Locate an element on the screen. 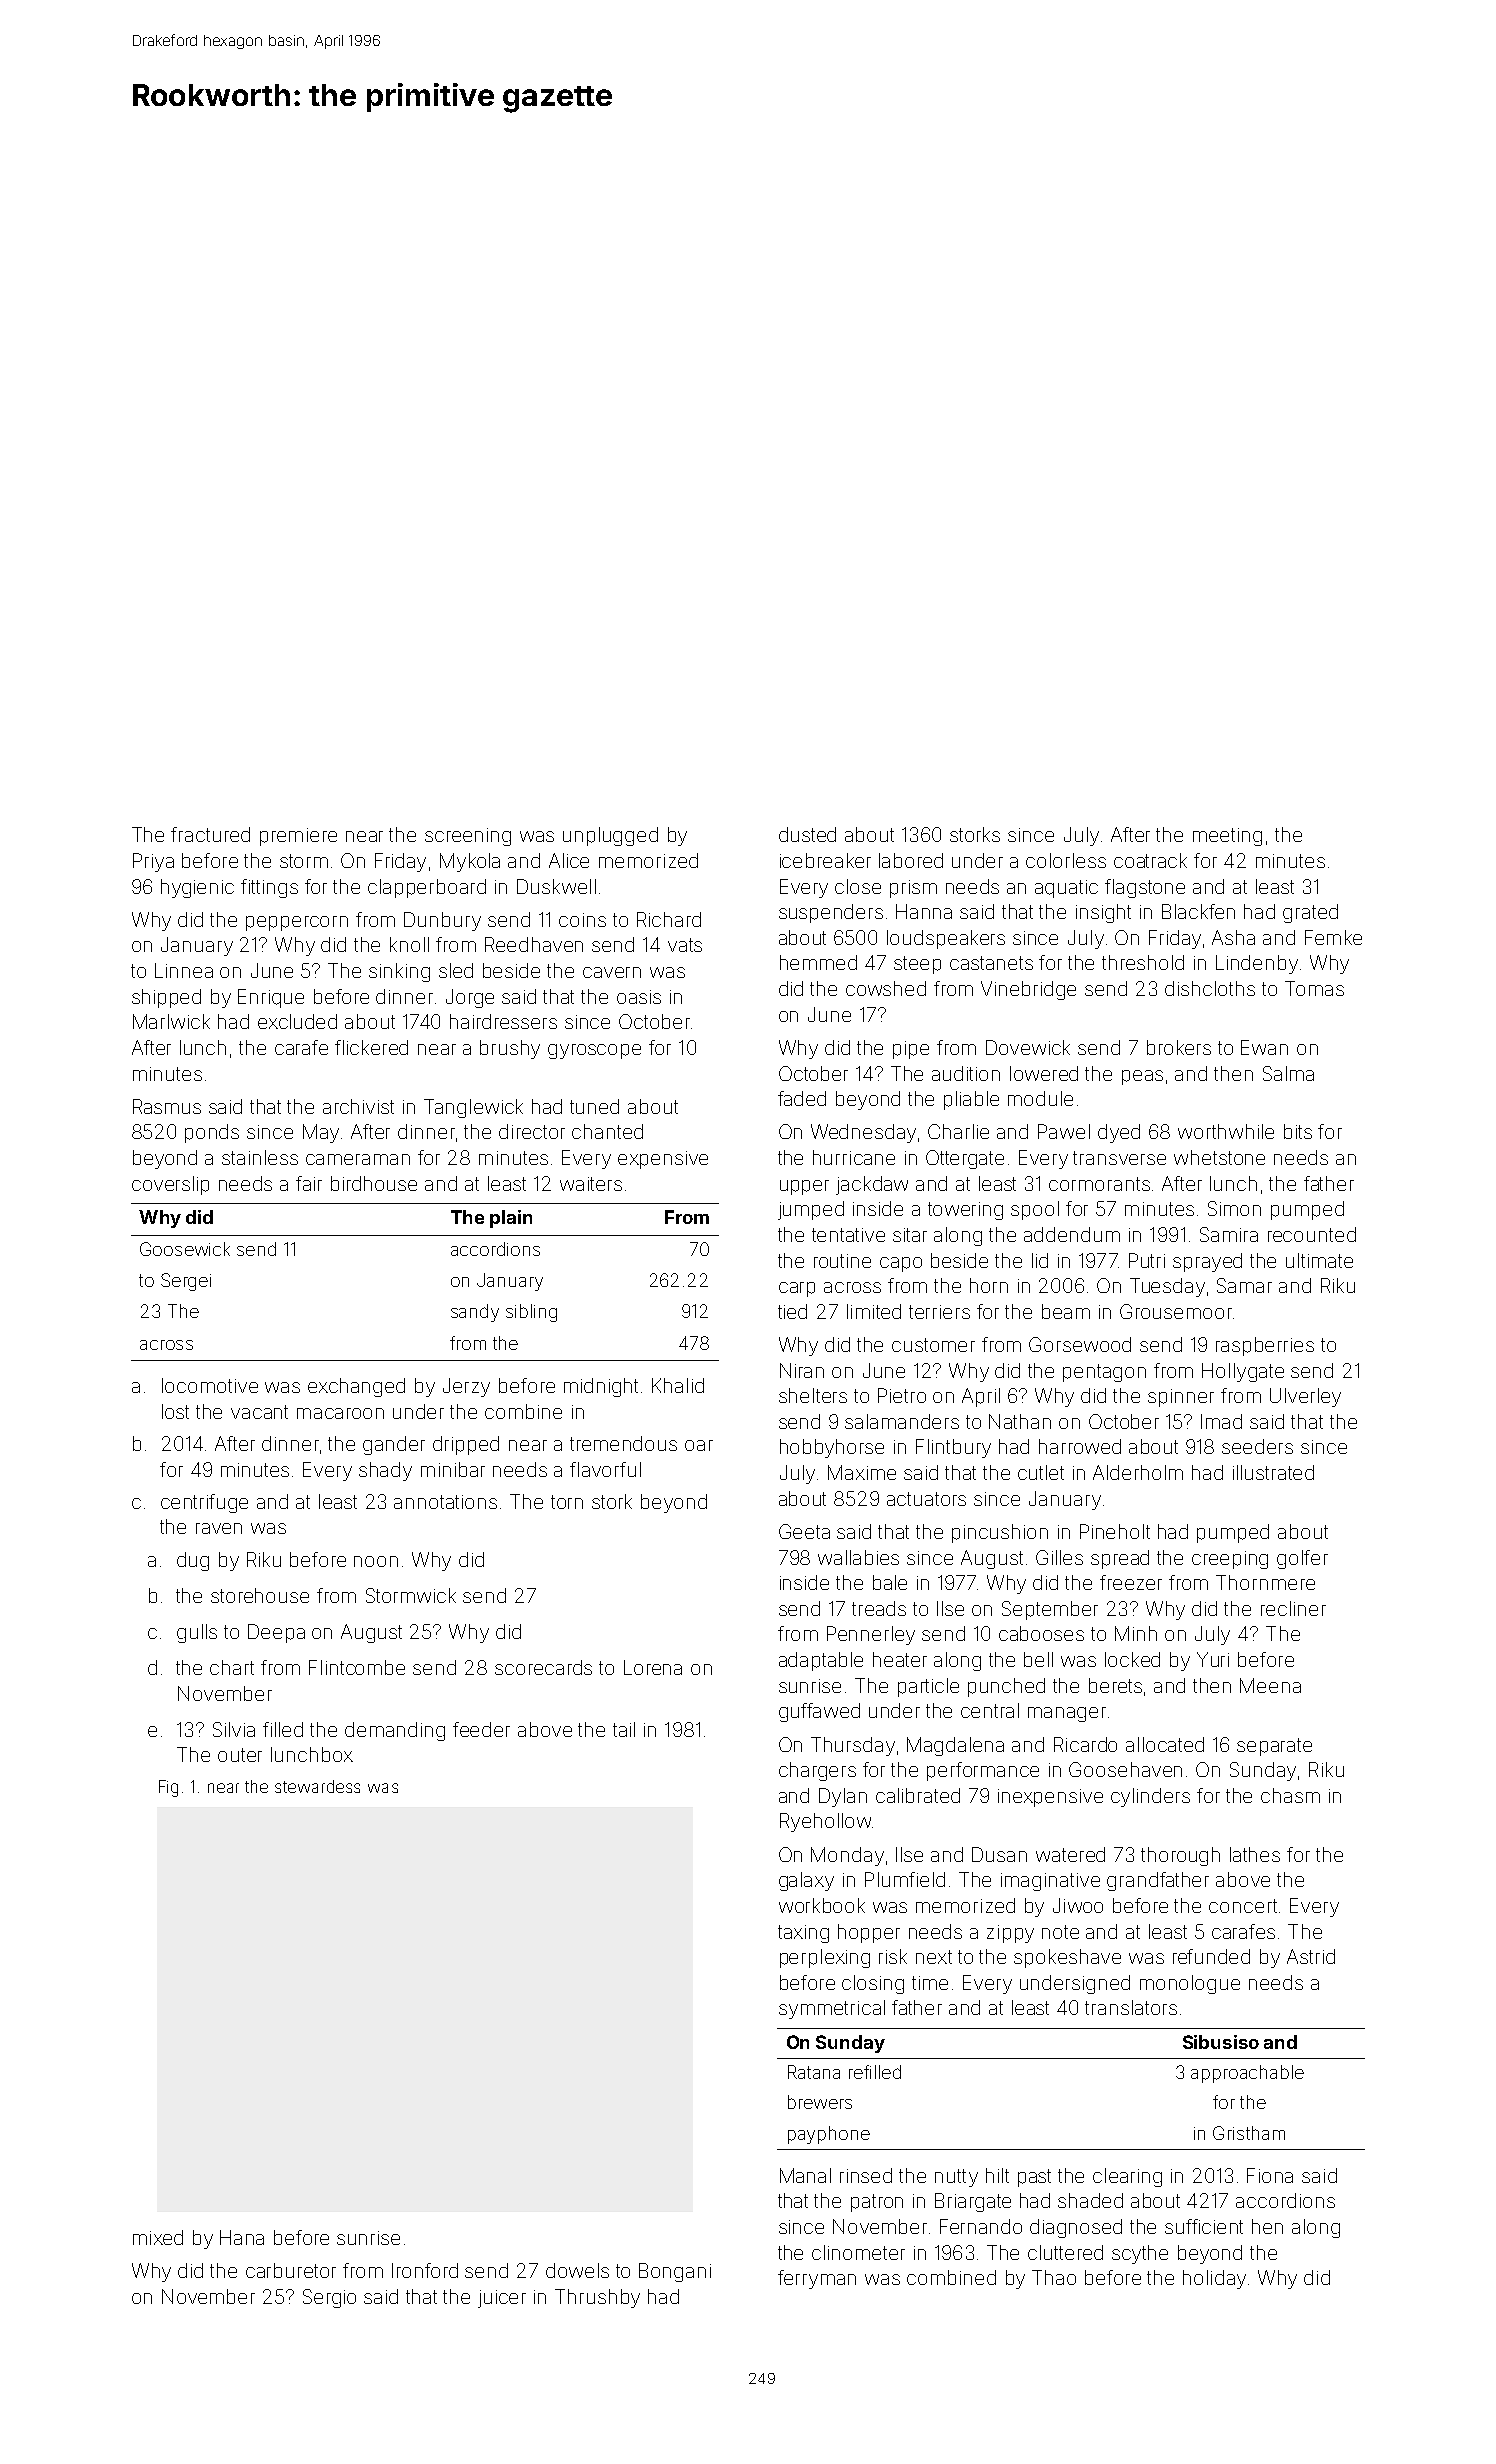  shady is located at coordinates (385, 1471).
